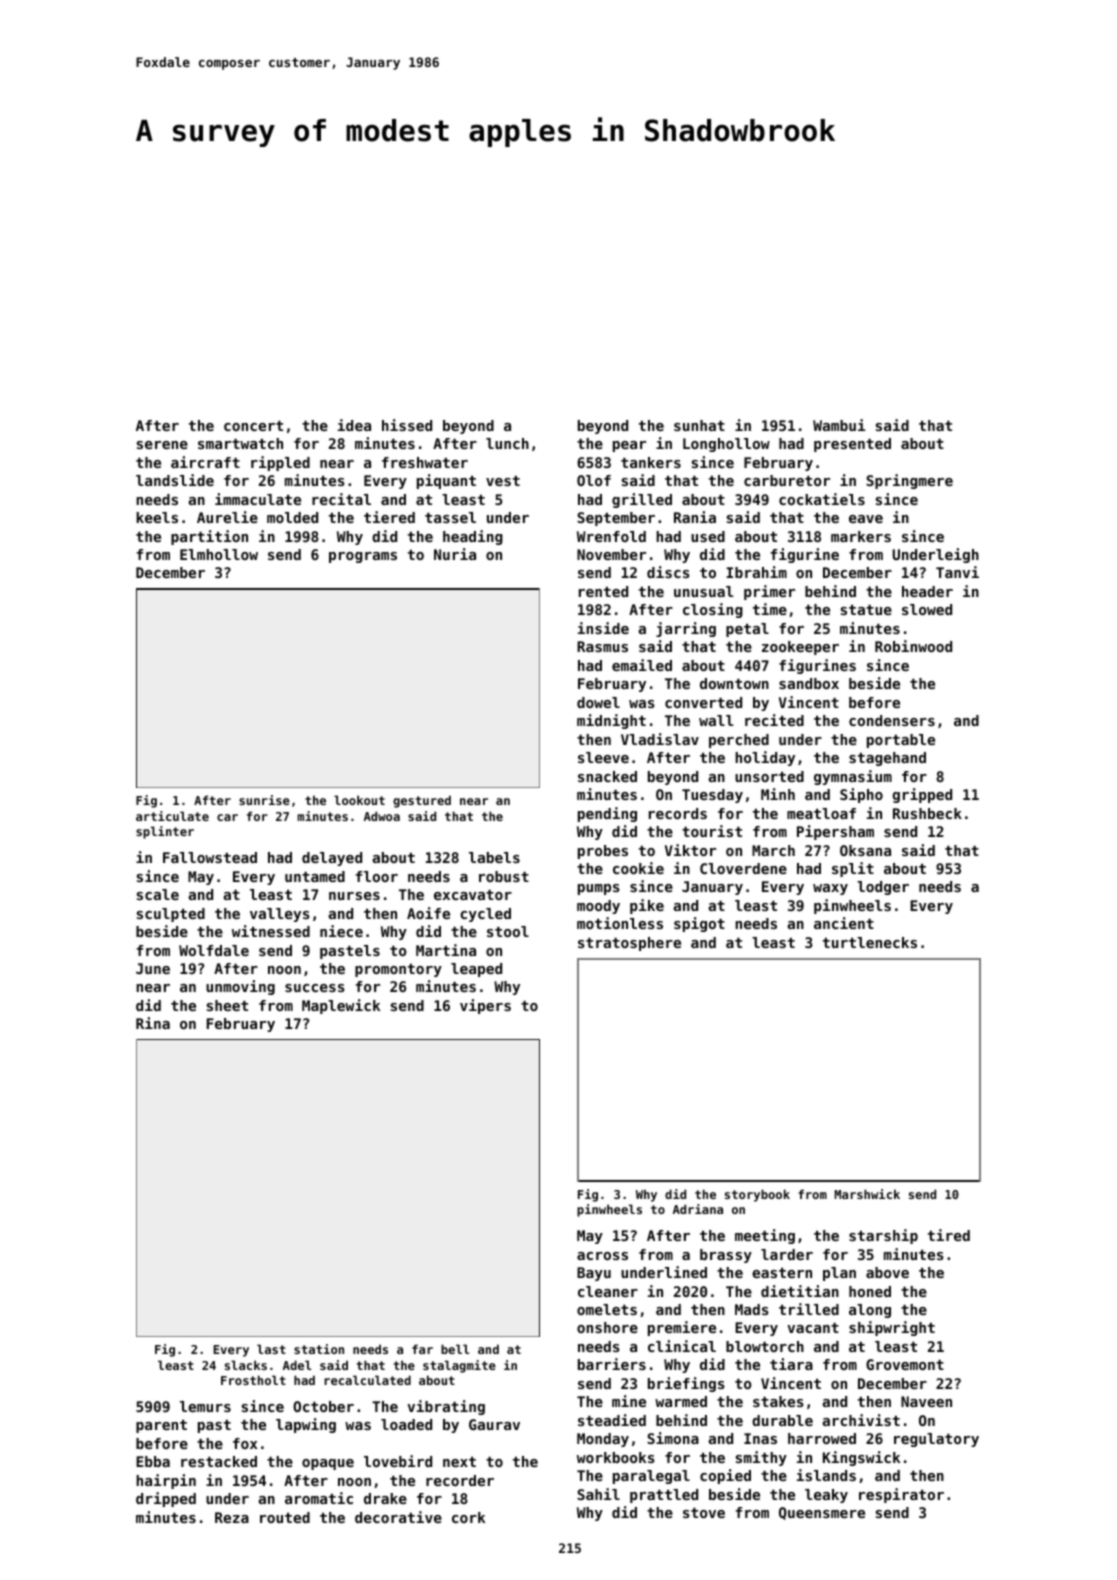 This document has height=1580, width=1117. What do you see at coordinates (162, 445) in the document?
I see `serene` at bounding box center [162, 445].
